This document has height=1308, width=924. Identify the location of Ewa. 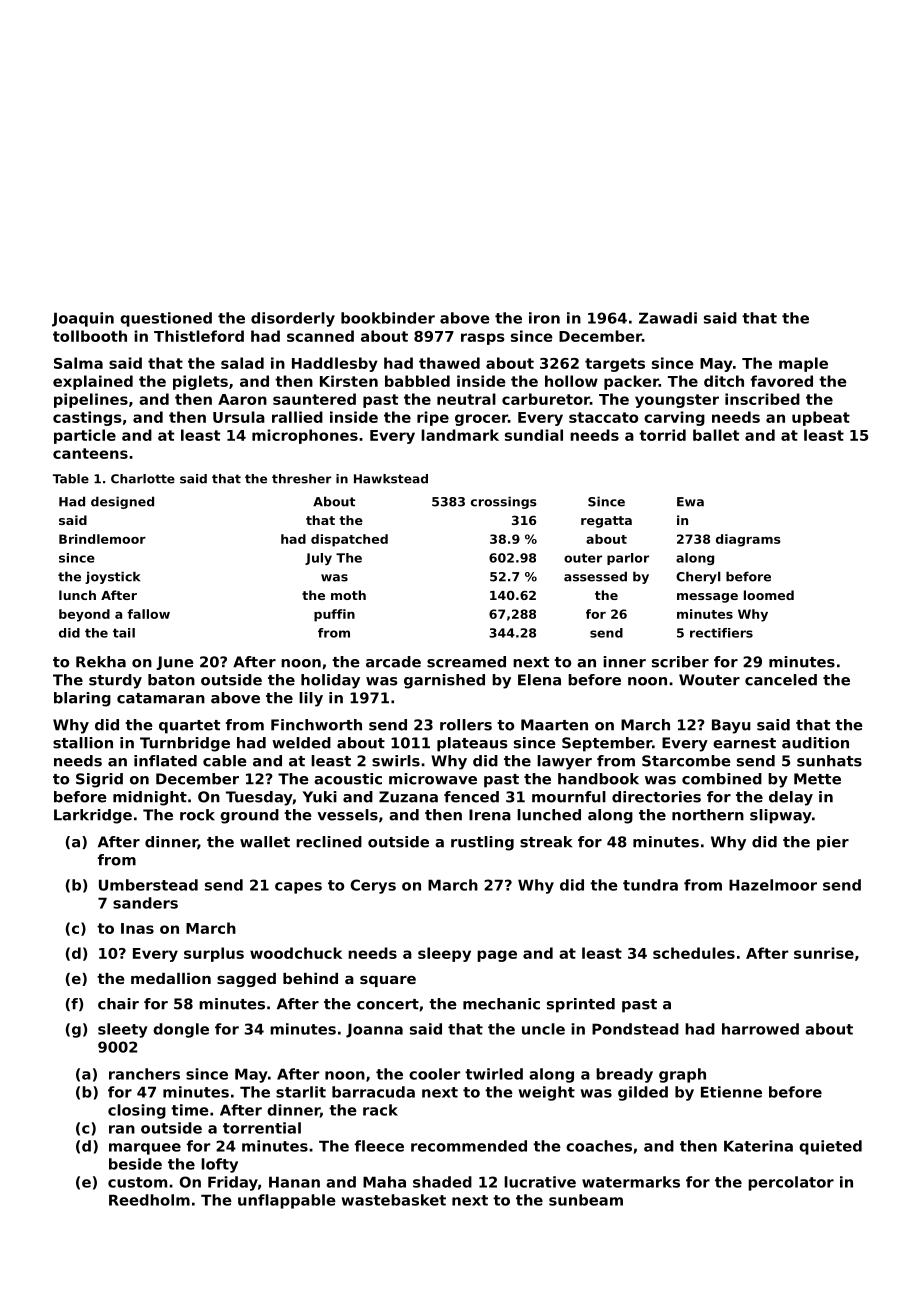
(690, 502).
